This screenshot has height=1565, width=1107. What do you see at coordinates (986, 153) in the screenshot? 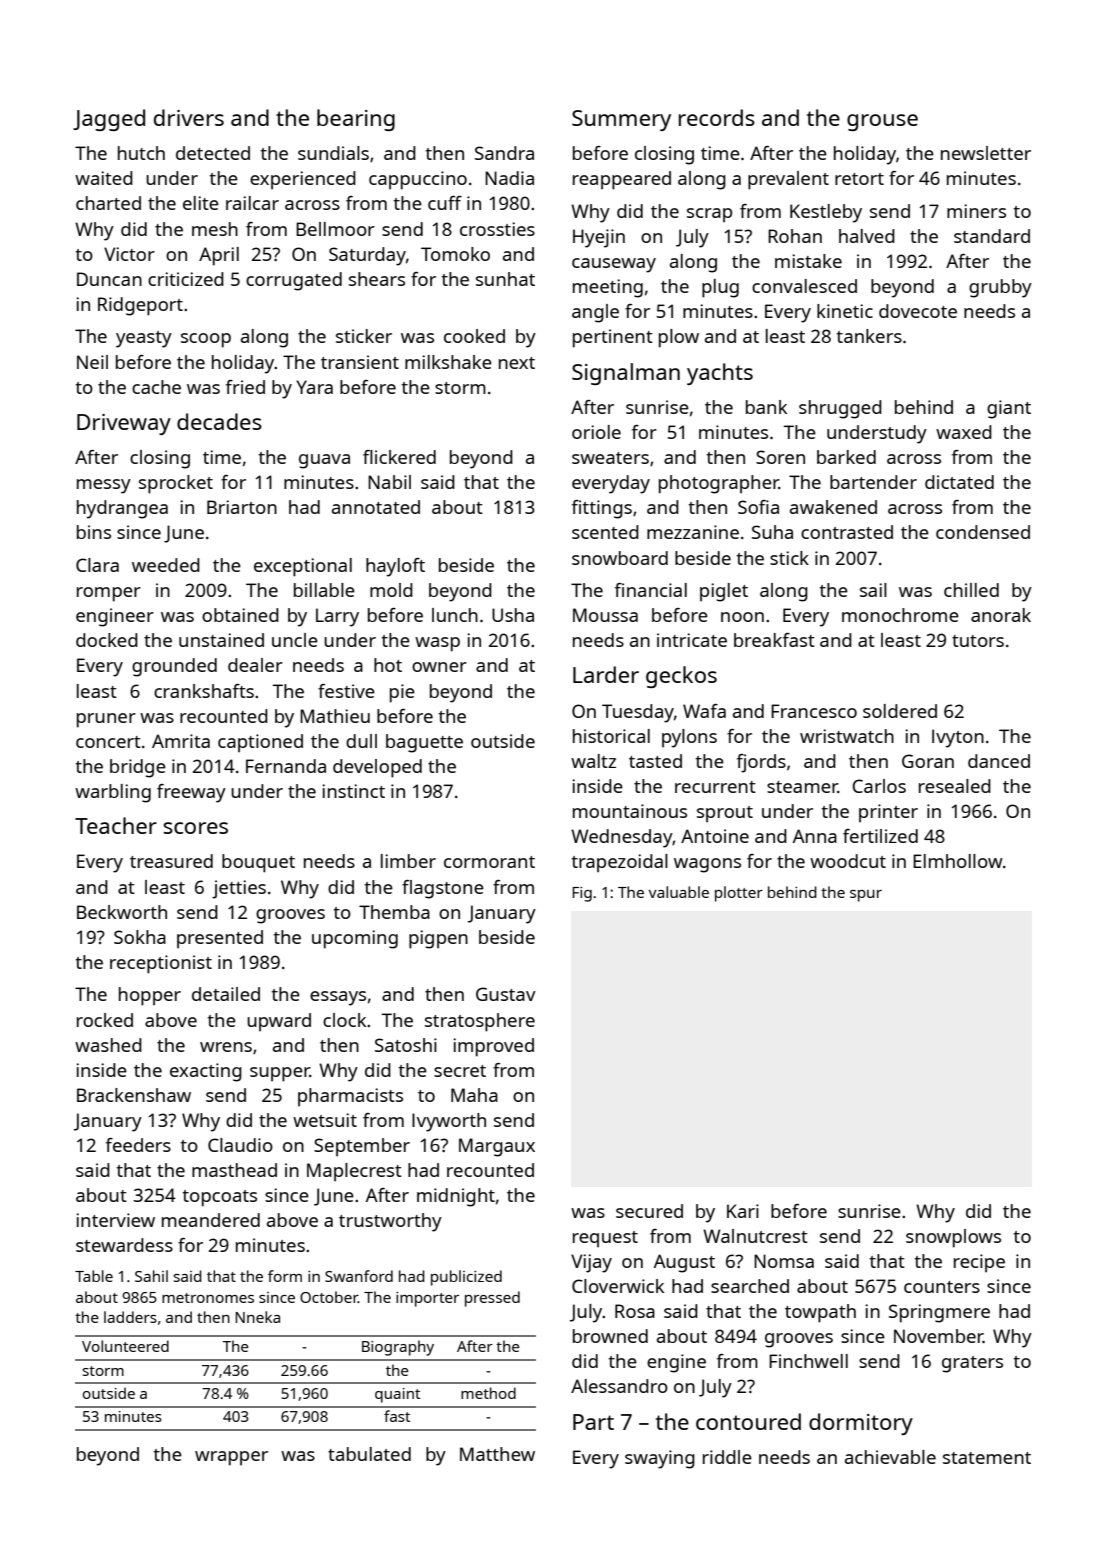
I see `newsletter` at bounding box center [986, 153].
